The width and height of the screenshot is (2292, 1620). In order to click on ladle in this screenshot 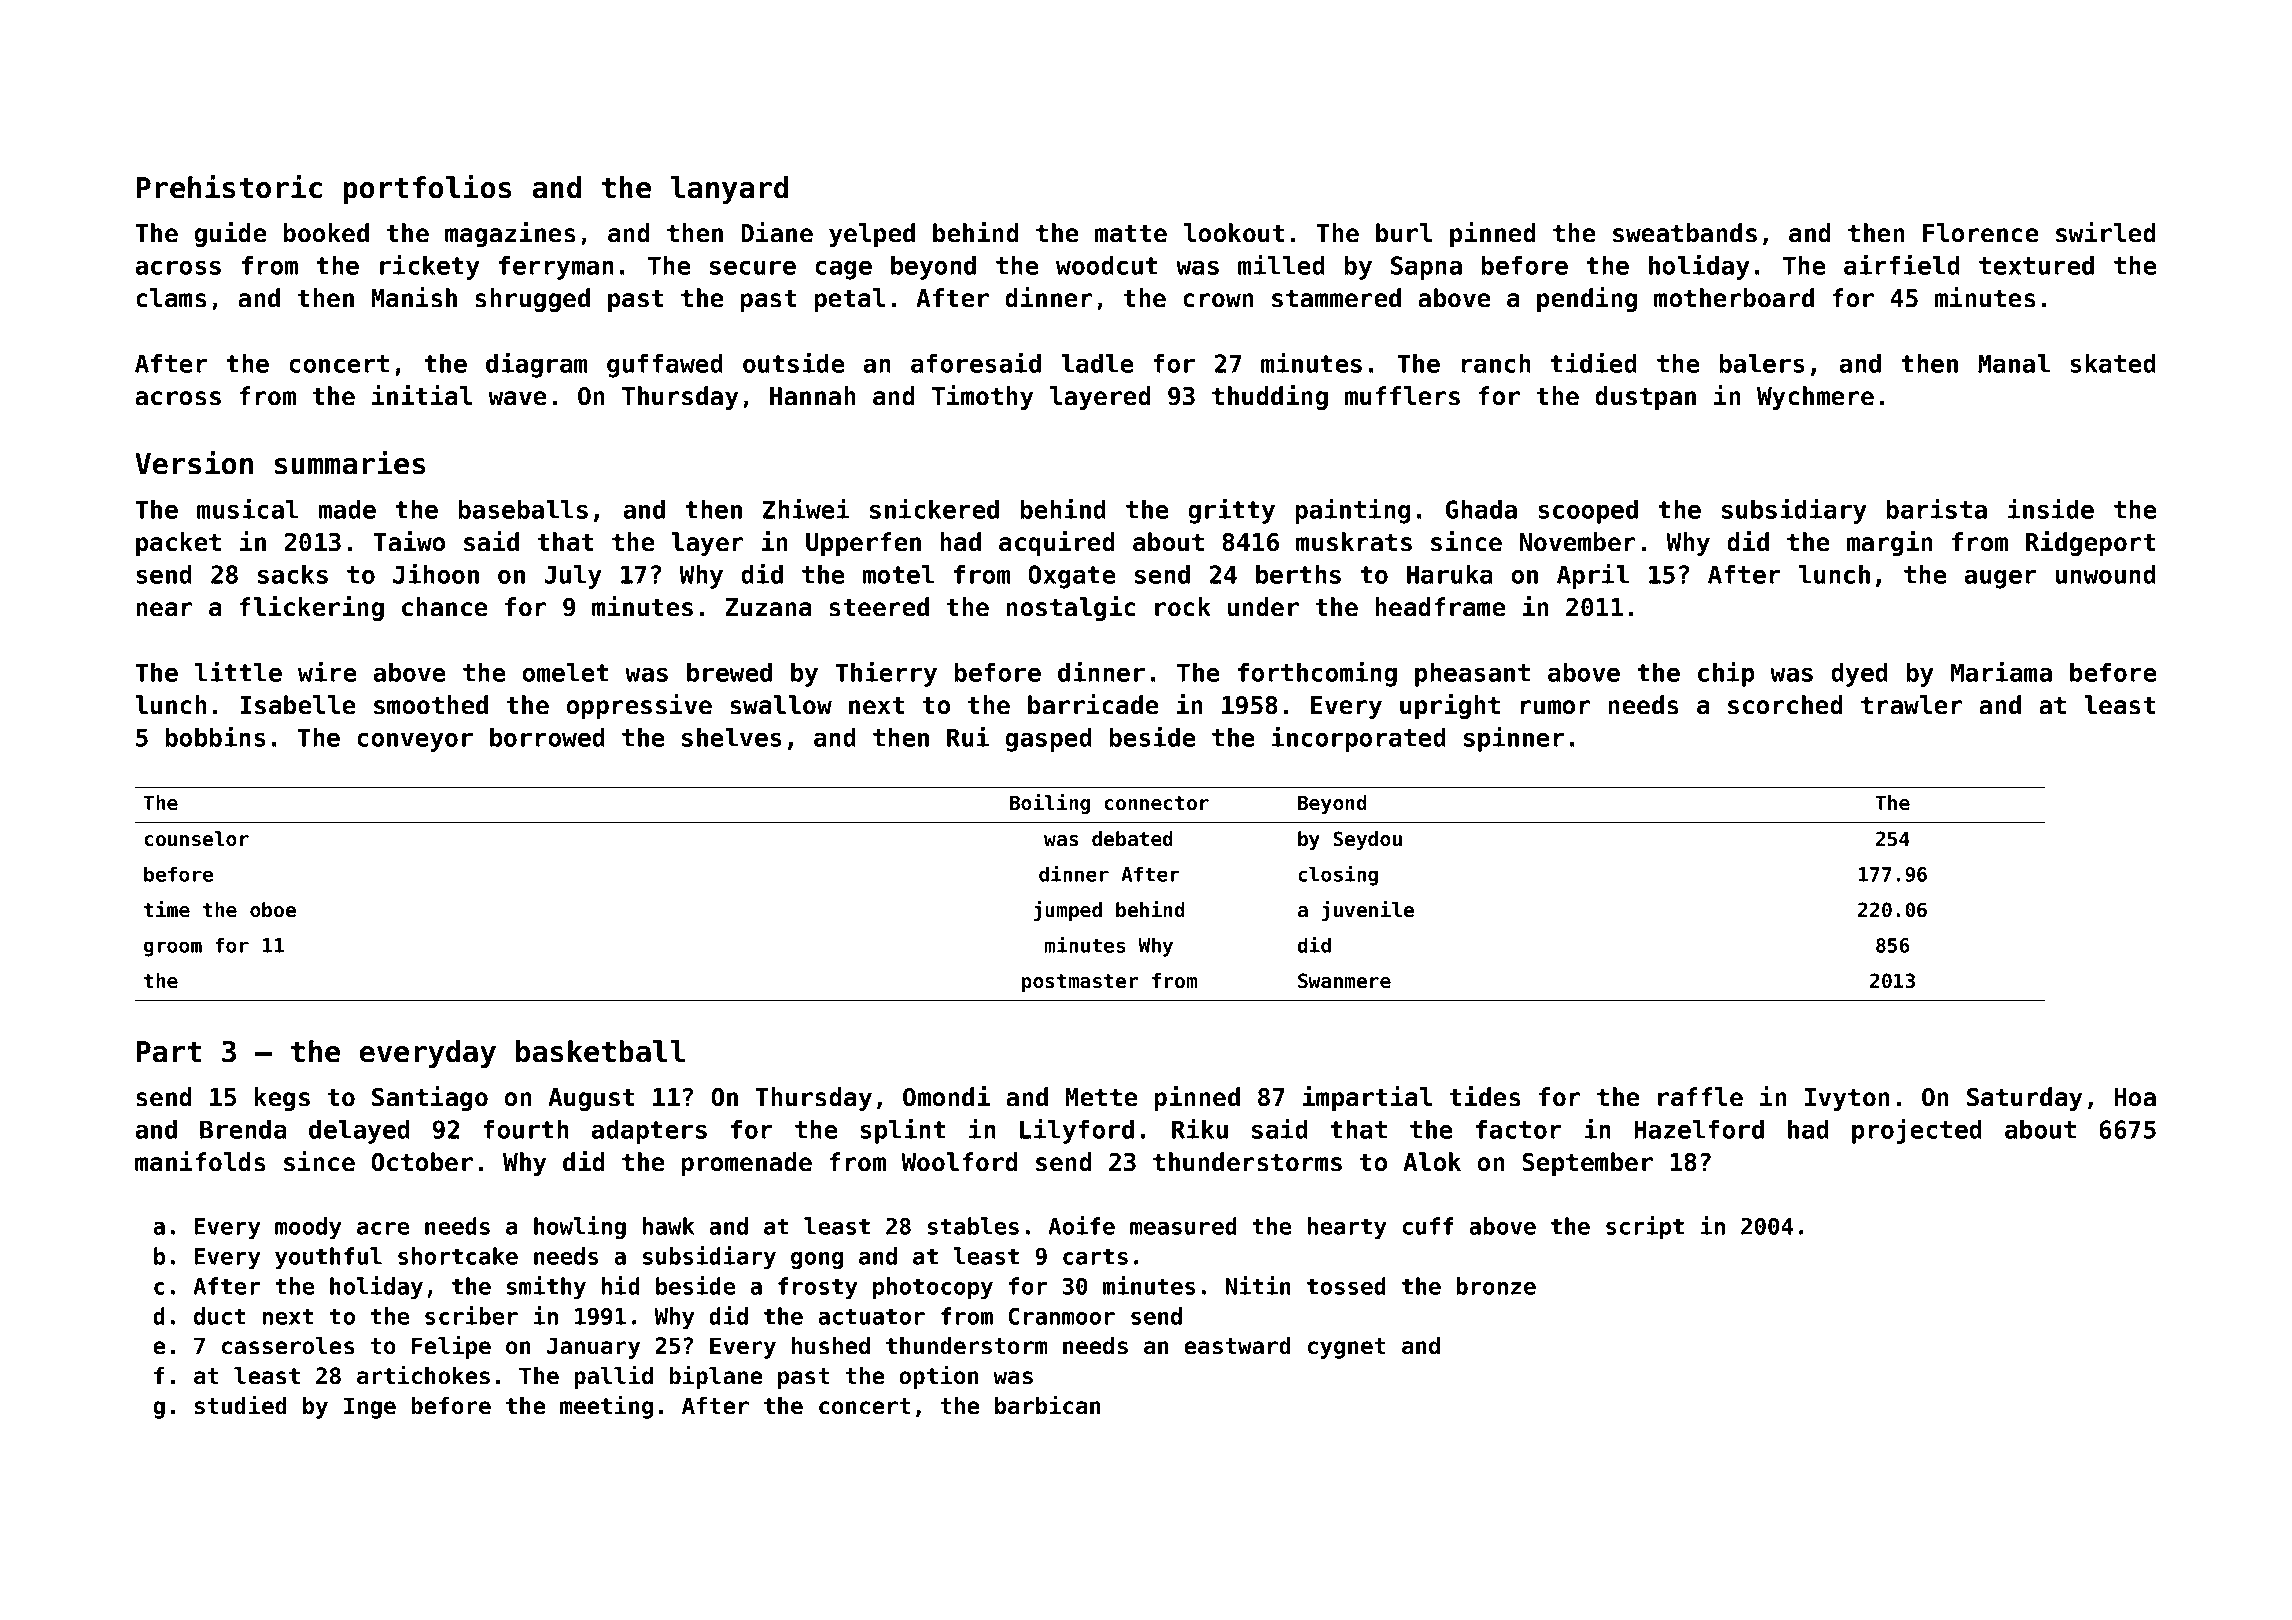, I will do `click(1097, 363)`.
